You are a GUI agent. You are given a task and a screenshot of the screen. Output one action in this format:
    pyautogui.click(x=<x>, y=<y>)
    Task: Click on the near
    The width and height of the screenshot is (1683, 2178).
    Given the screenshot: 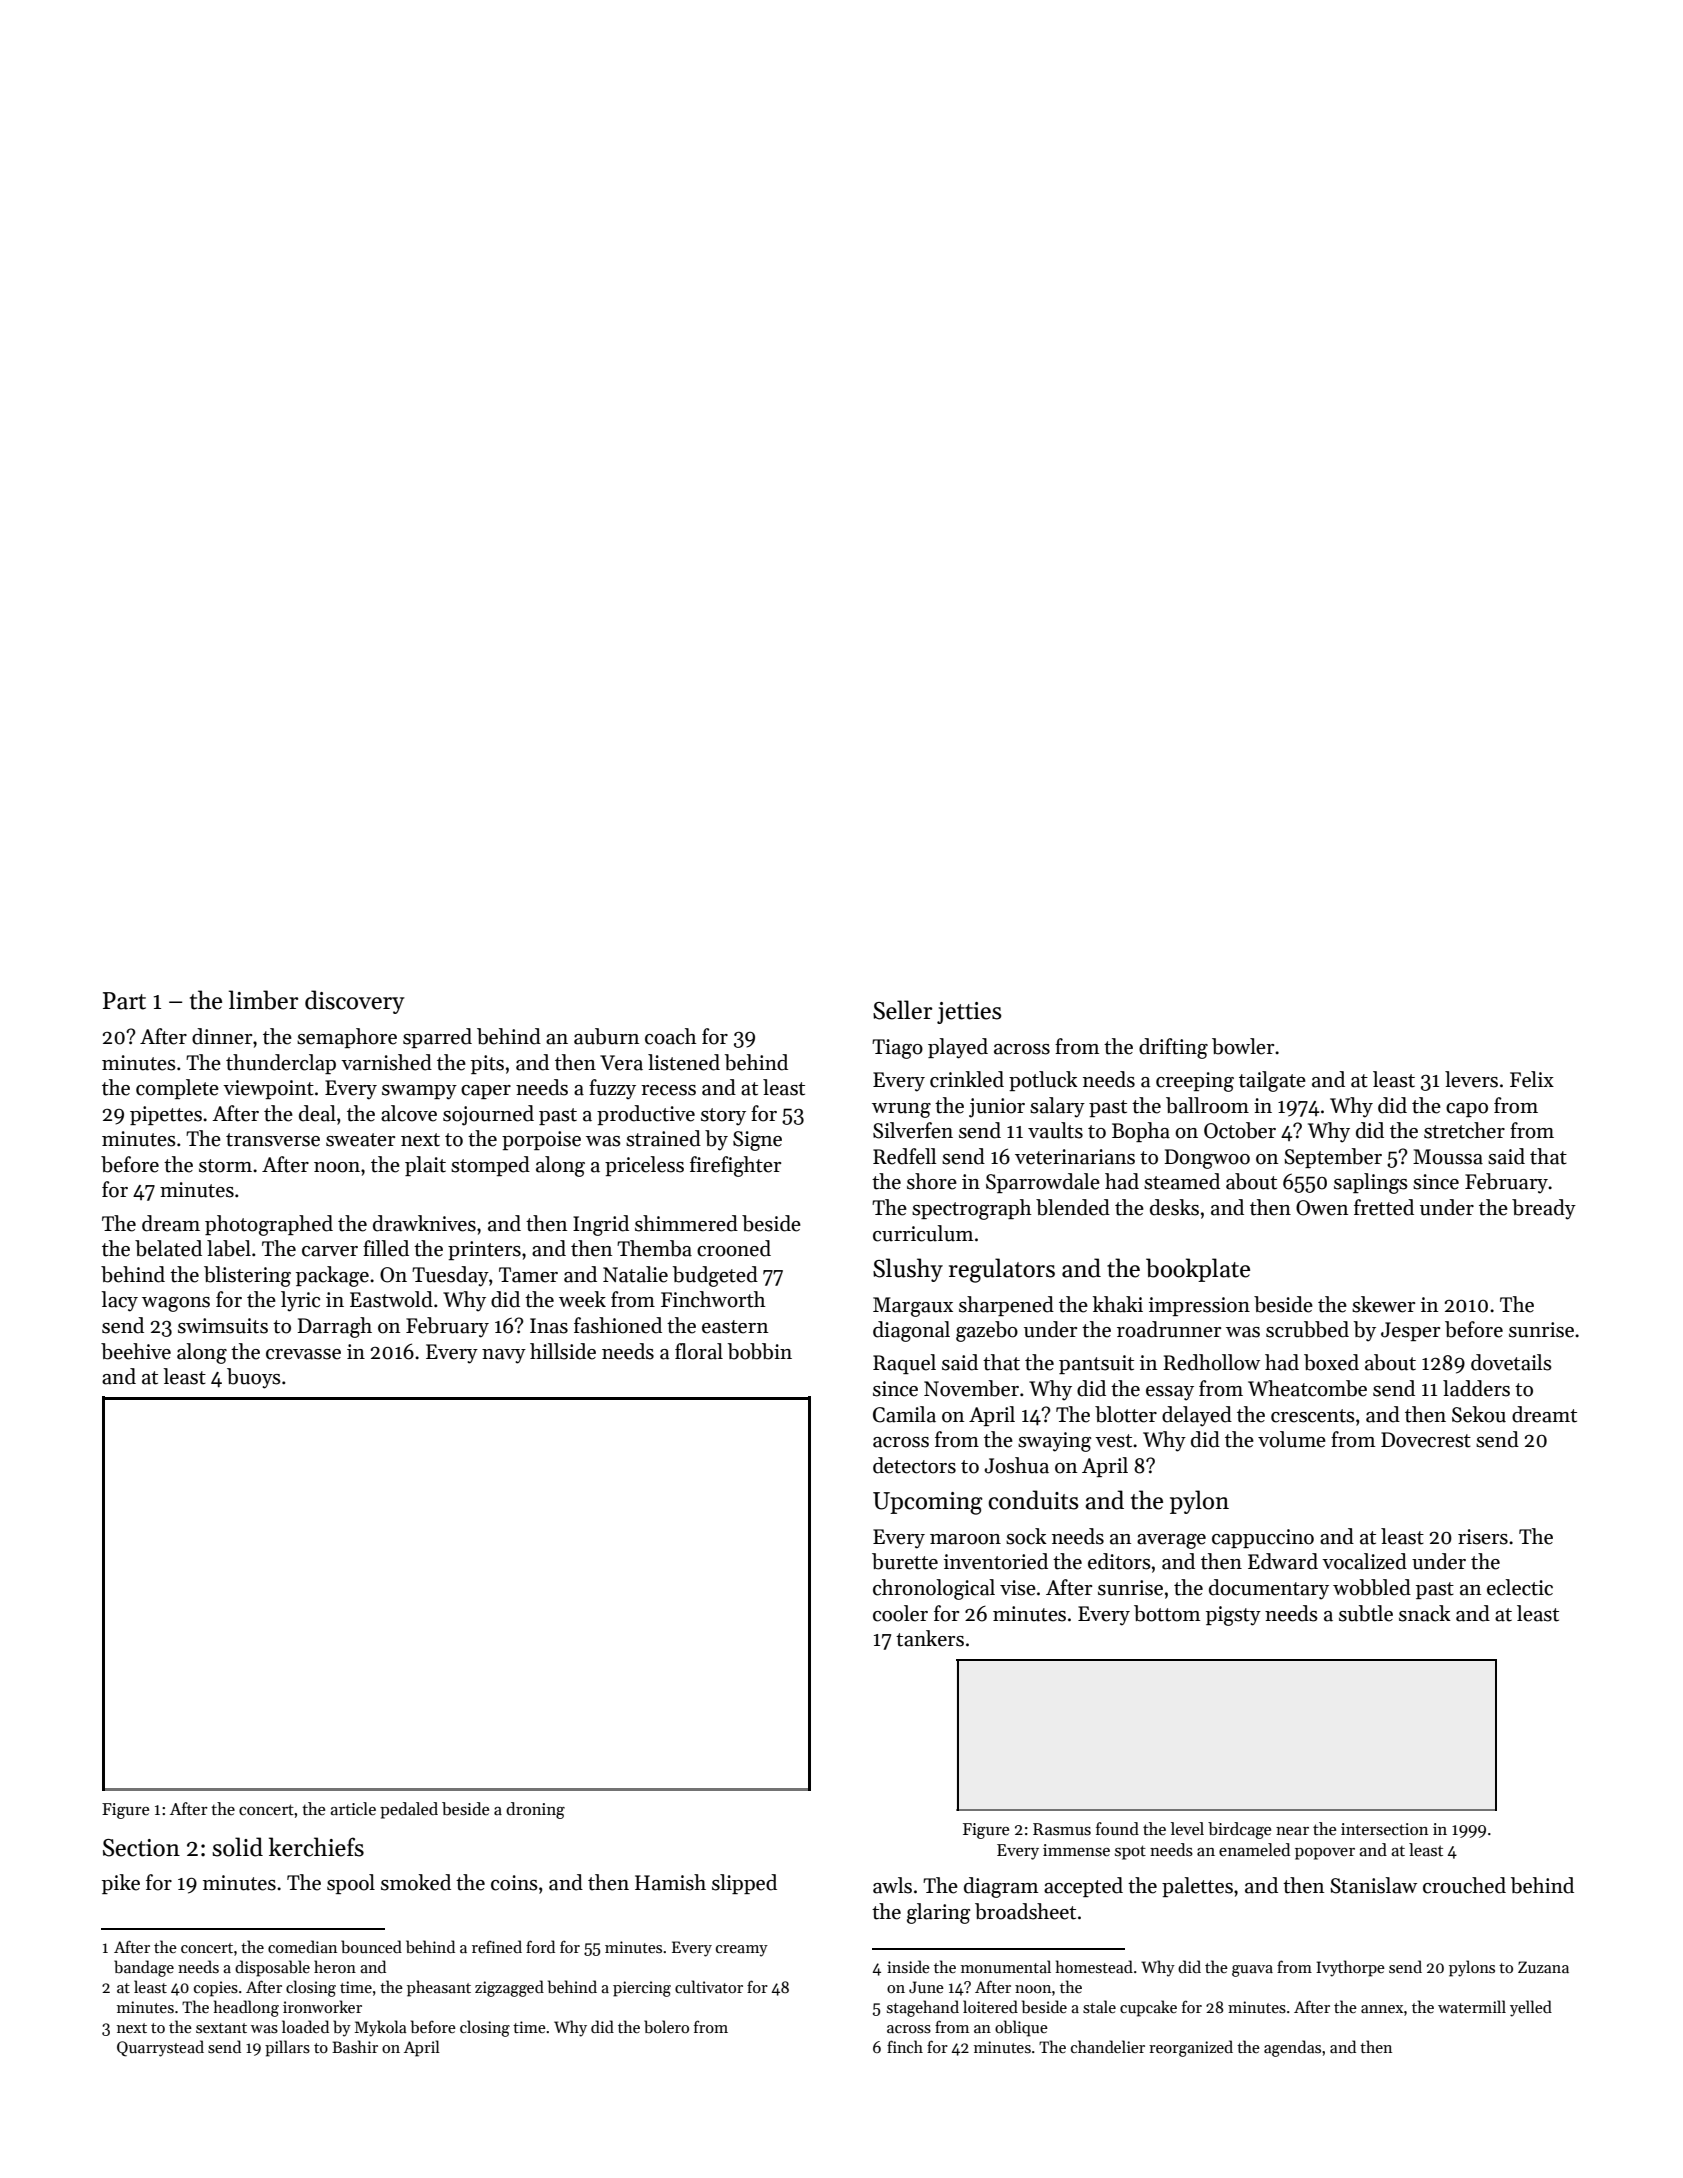 What is the action you would take?
    pyautogui.click(x=1292, y=1831)
